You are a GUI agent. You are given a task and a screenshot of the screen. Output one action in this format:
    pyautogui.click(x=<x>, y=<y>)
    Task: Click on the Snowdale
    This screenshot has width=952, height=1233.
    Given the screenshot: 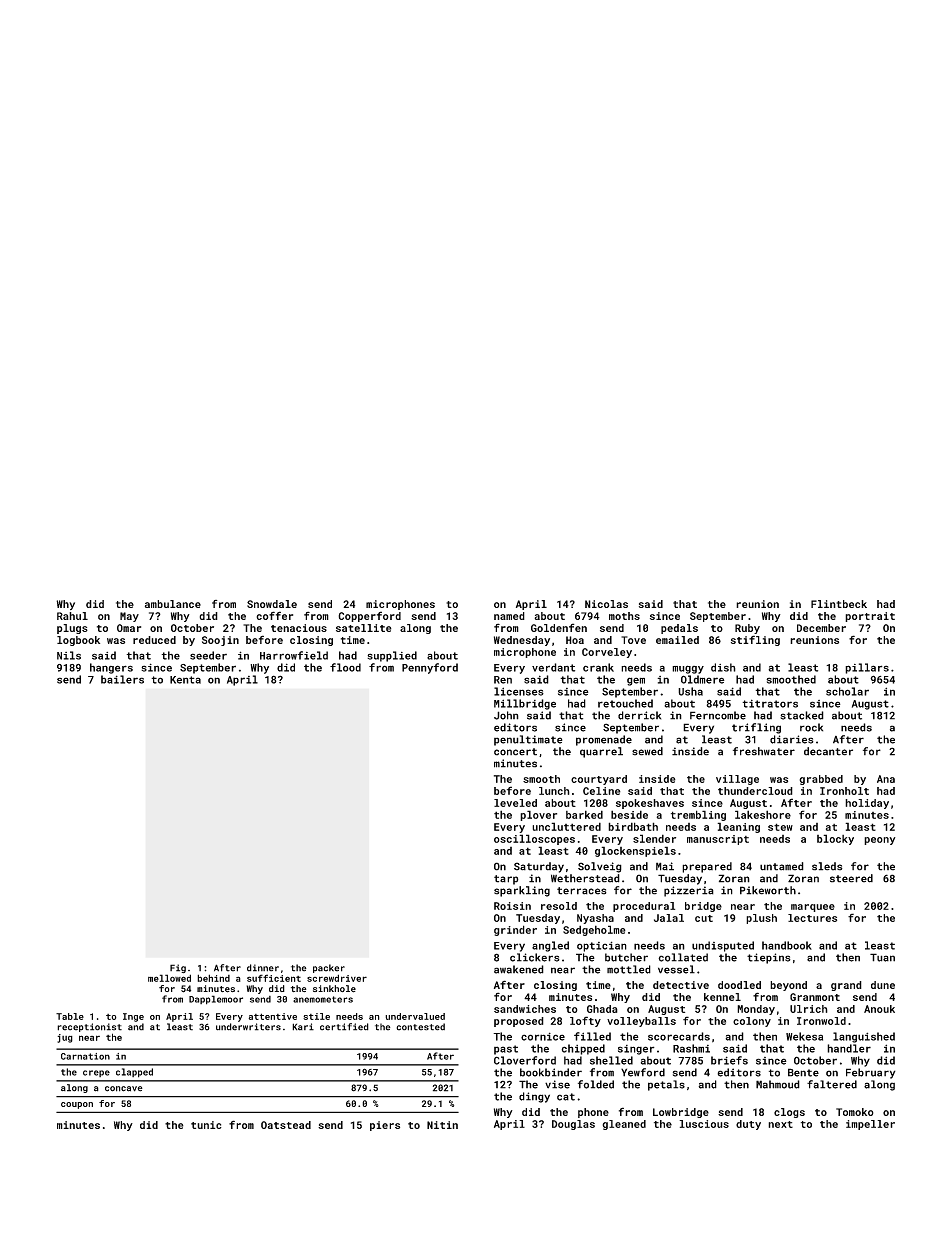 What is the action you would take?
    pyautogui.click(x=272, y=604)
